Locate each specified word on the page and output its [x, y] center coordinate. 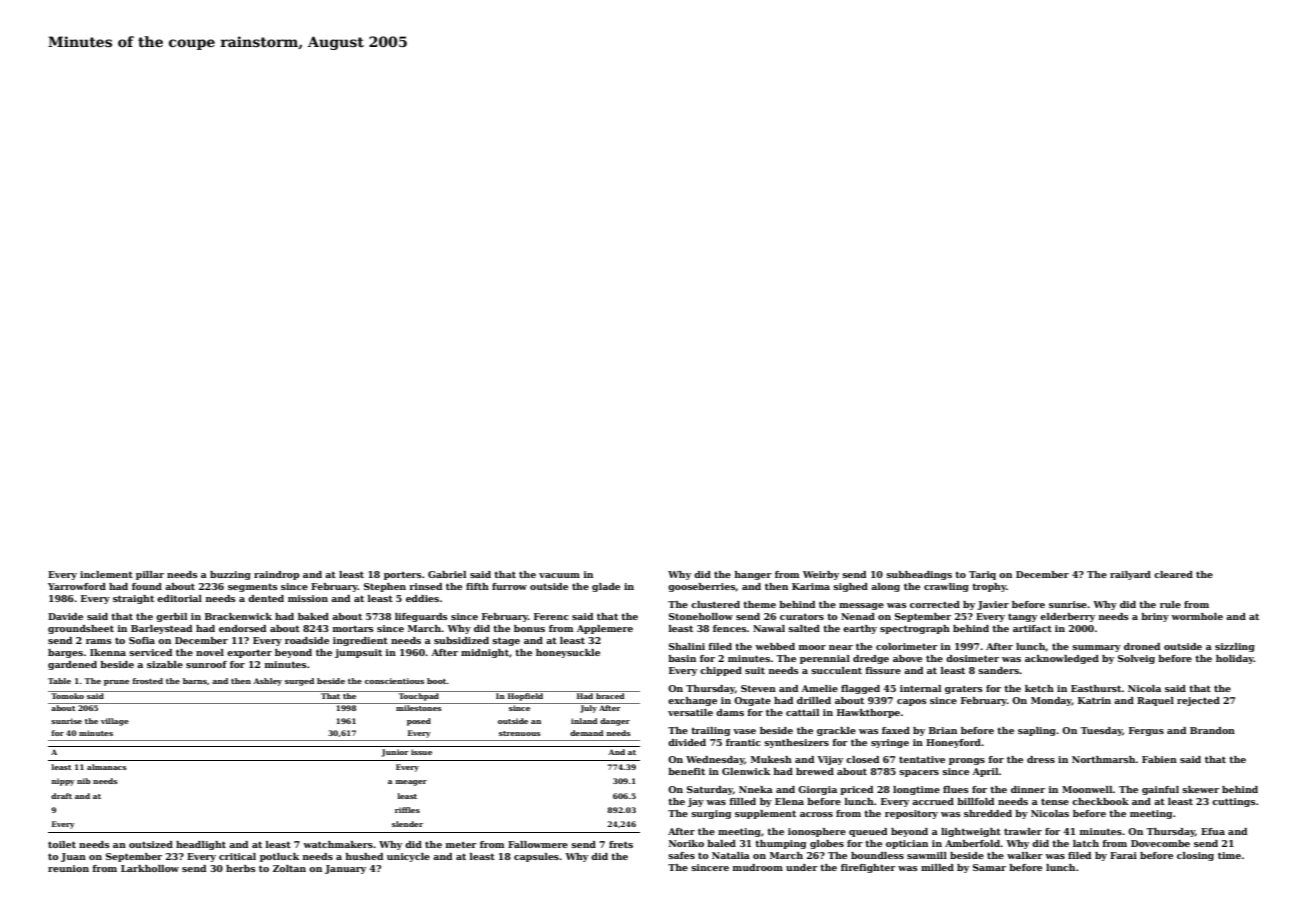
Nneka [756, 789]
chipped [721, 671]
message [861, 606]
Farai [1123, 855]
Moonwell [1087, 789]
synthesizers [796, 743]
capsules [536, 857]
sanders [999, 670]
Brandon [1212, 730]
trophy [989, 587]
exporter [249, 654]
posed [419, 722]
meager [411, 783]
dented [266, 598]
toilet [62, 844]
